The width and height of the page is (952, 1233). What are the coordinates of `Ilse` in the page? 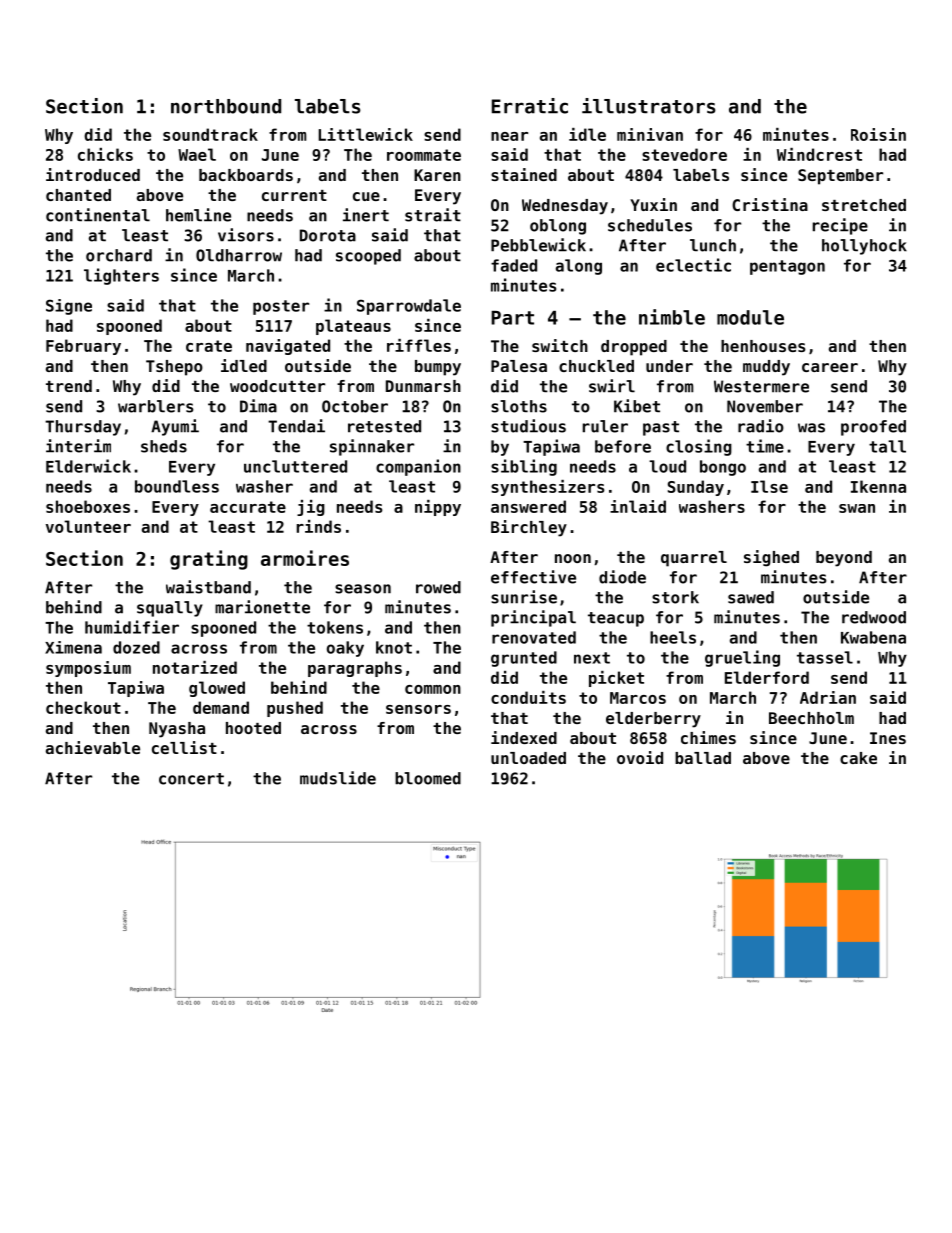 It's located at (769, 486).
